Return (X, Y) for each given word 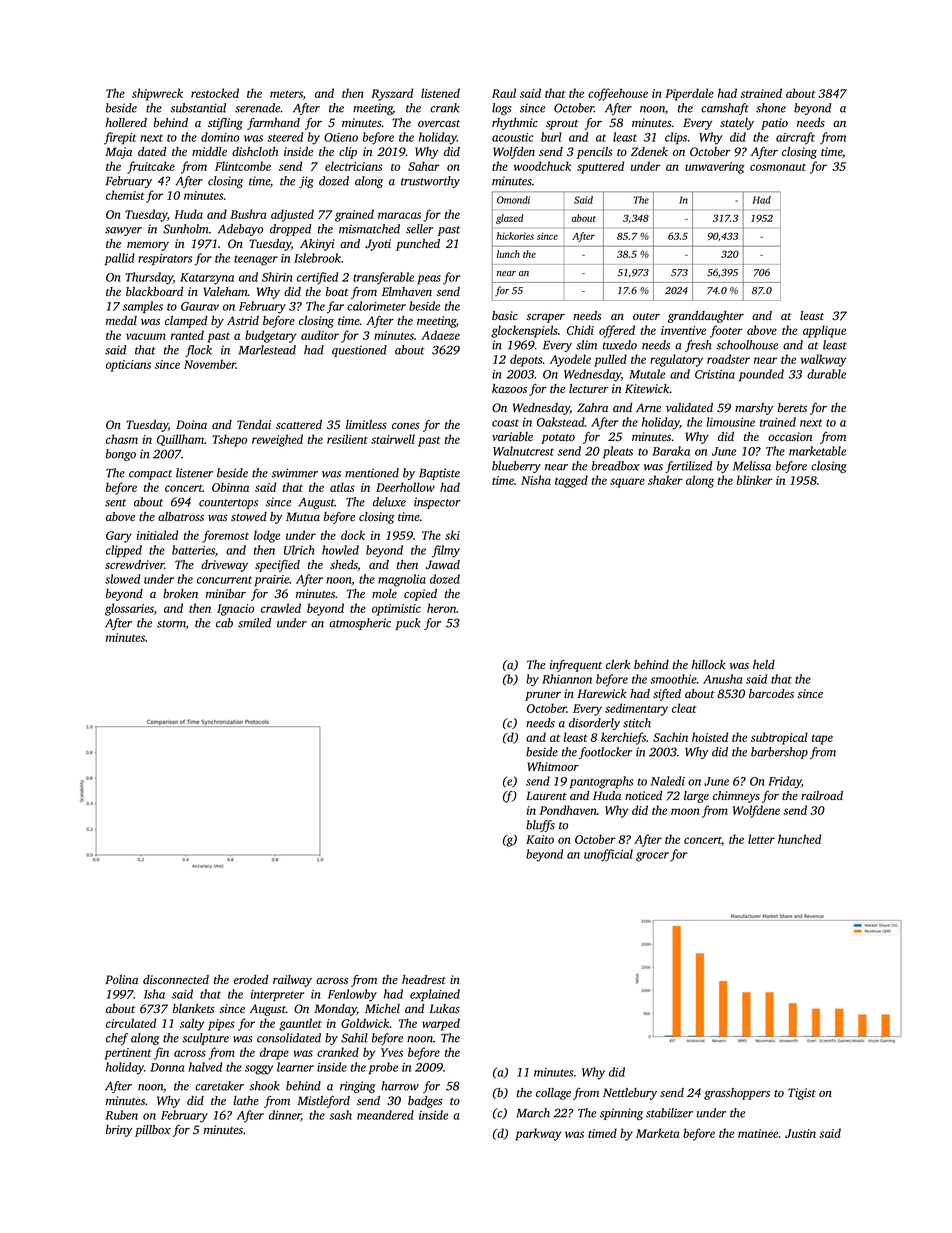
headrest (424, 979)
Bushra (248, 214)
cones (406, 426)
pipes (221, 1025)
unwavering (715, 168)
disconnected (176, 979)
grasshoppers (737, 1094)
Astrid (243, 320)
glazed (510, 219)
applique (824, 331)
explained (435, 995)
